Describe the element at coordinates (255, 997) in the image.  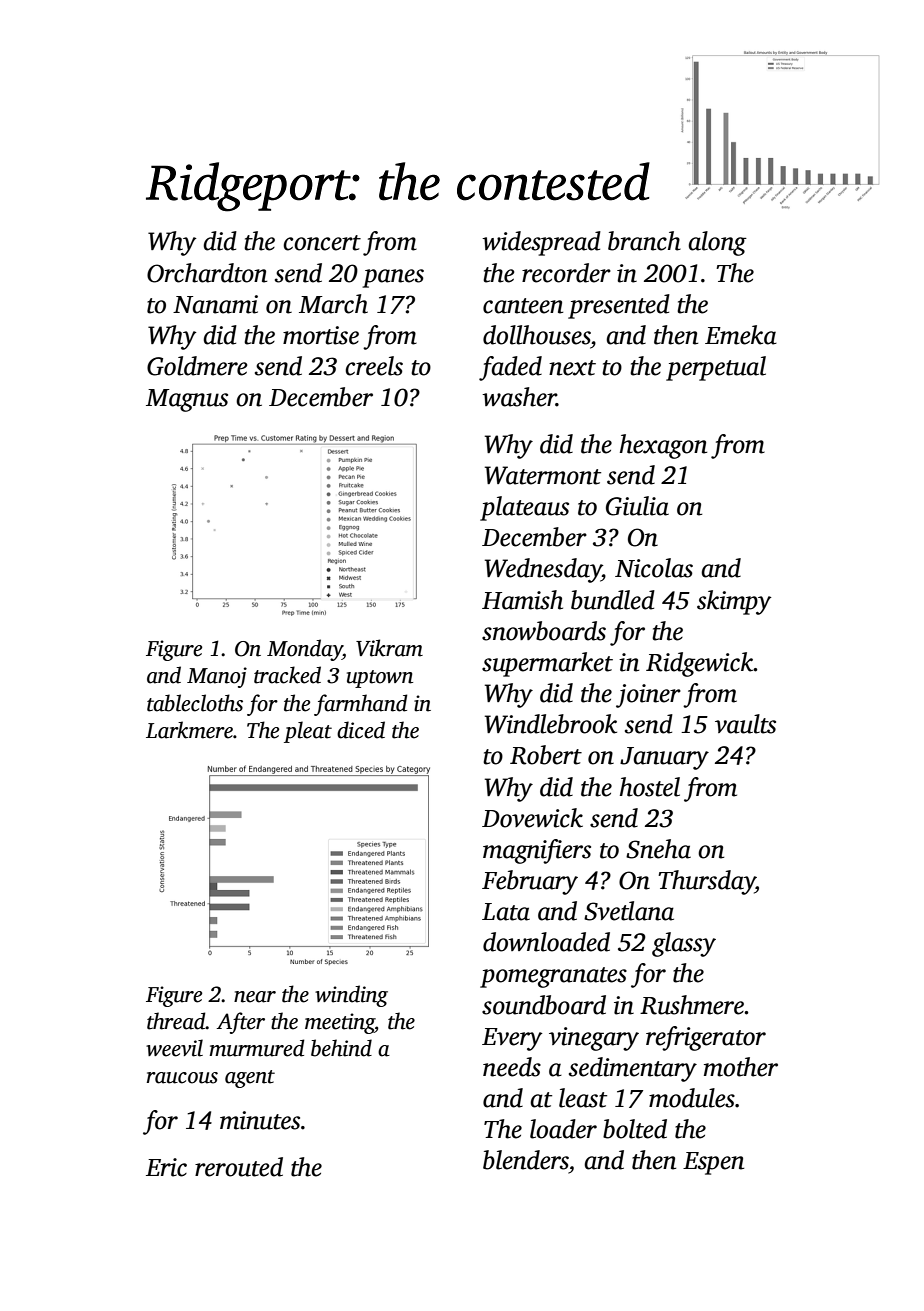
I see `near` at that location.
